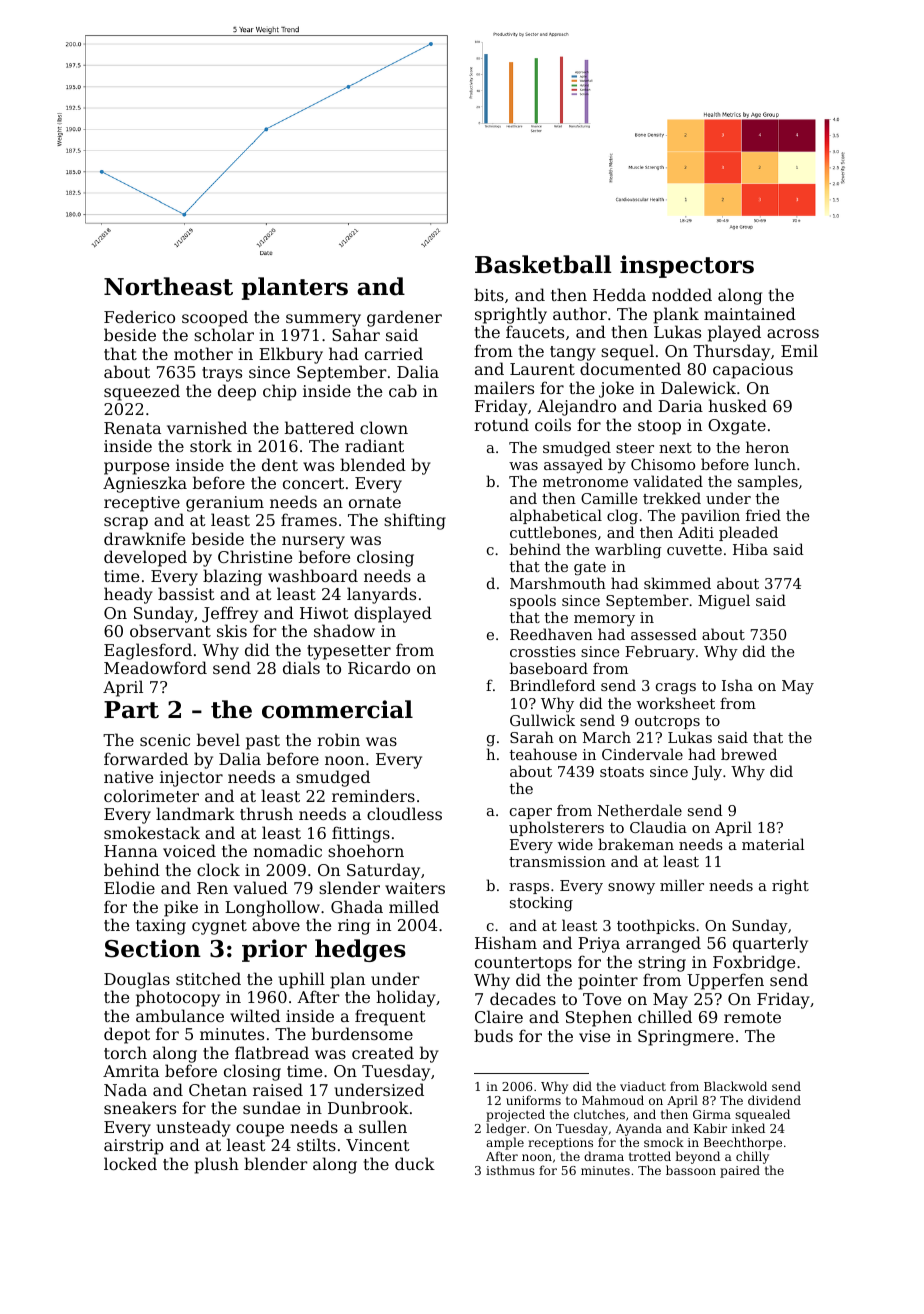 The height and width of the screenshot is (1314, 924). Describe the element at coordinates (415, 1163) in the screenshot. I see `duck` at that location.
